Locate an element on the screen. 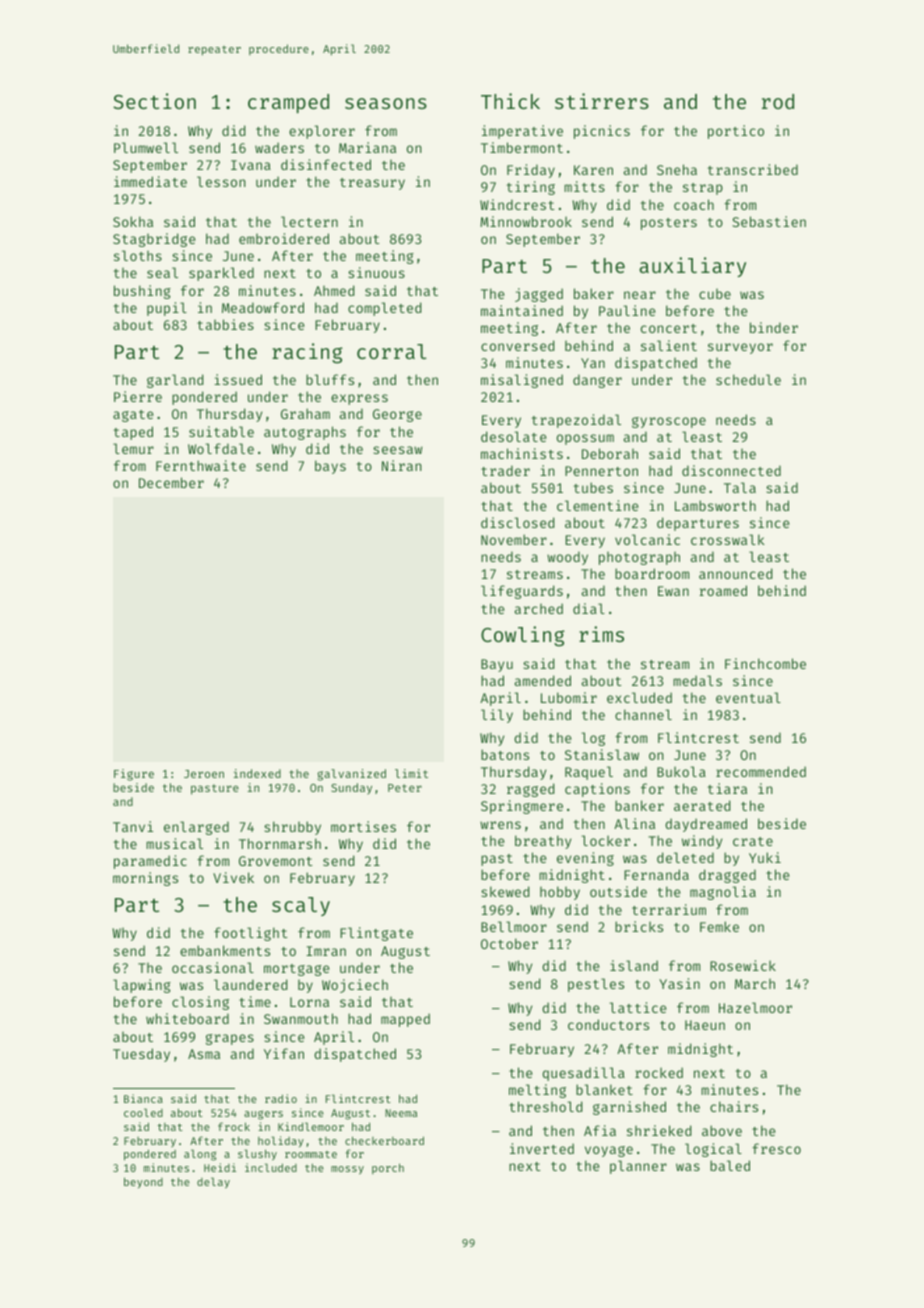 The image size is (924, 1308). embroidered is located at coordinates (284, 238).
